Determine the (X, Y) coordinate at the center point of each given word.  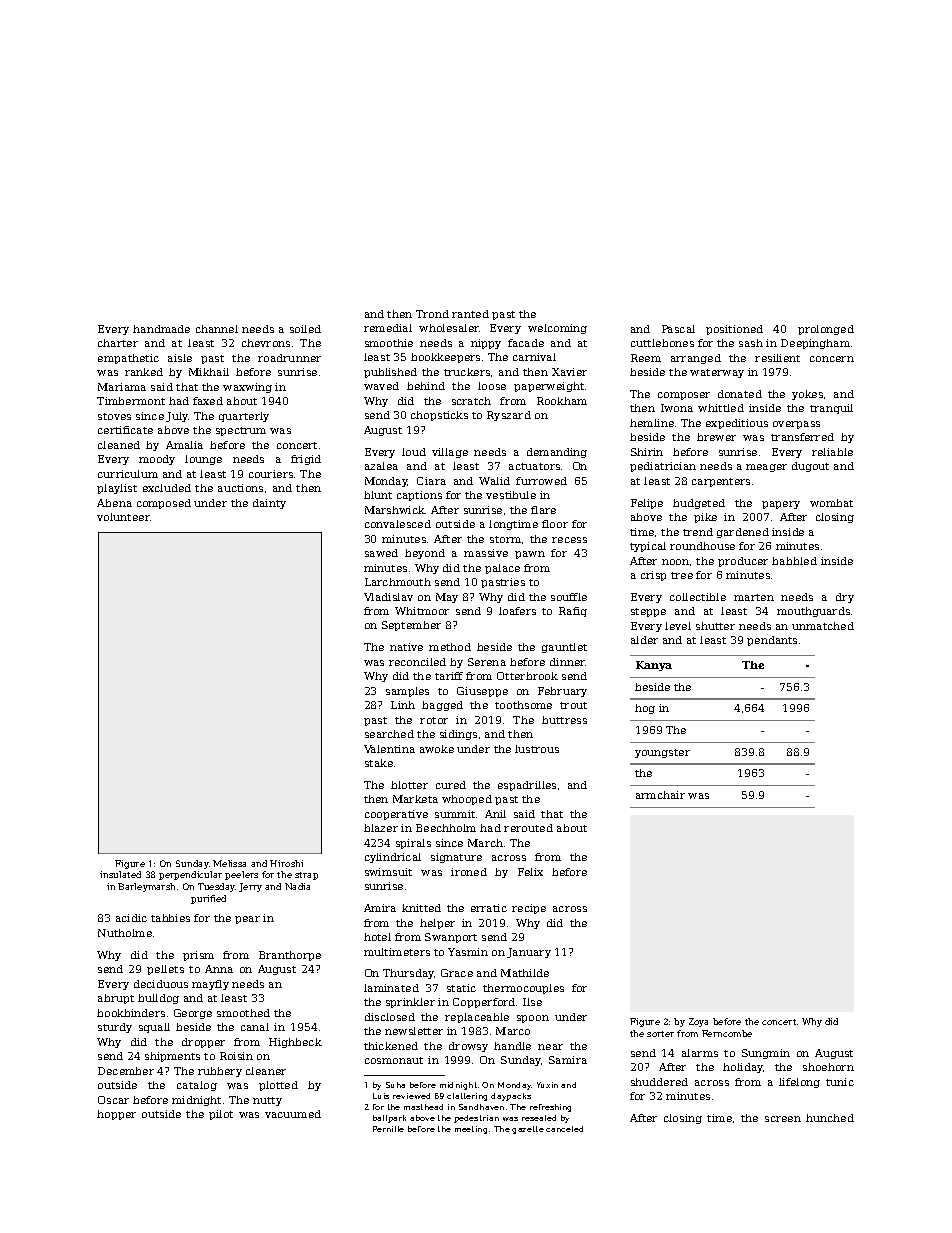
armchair (660, 795)
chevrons (266, 343)
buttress (564, 720)
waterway (717, 373)
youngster (662, 753)
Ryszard (509, 416)
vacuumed (293, 1114)
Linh (403, 705)
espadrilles (527, 786)
